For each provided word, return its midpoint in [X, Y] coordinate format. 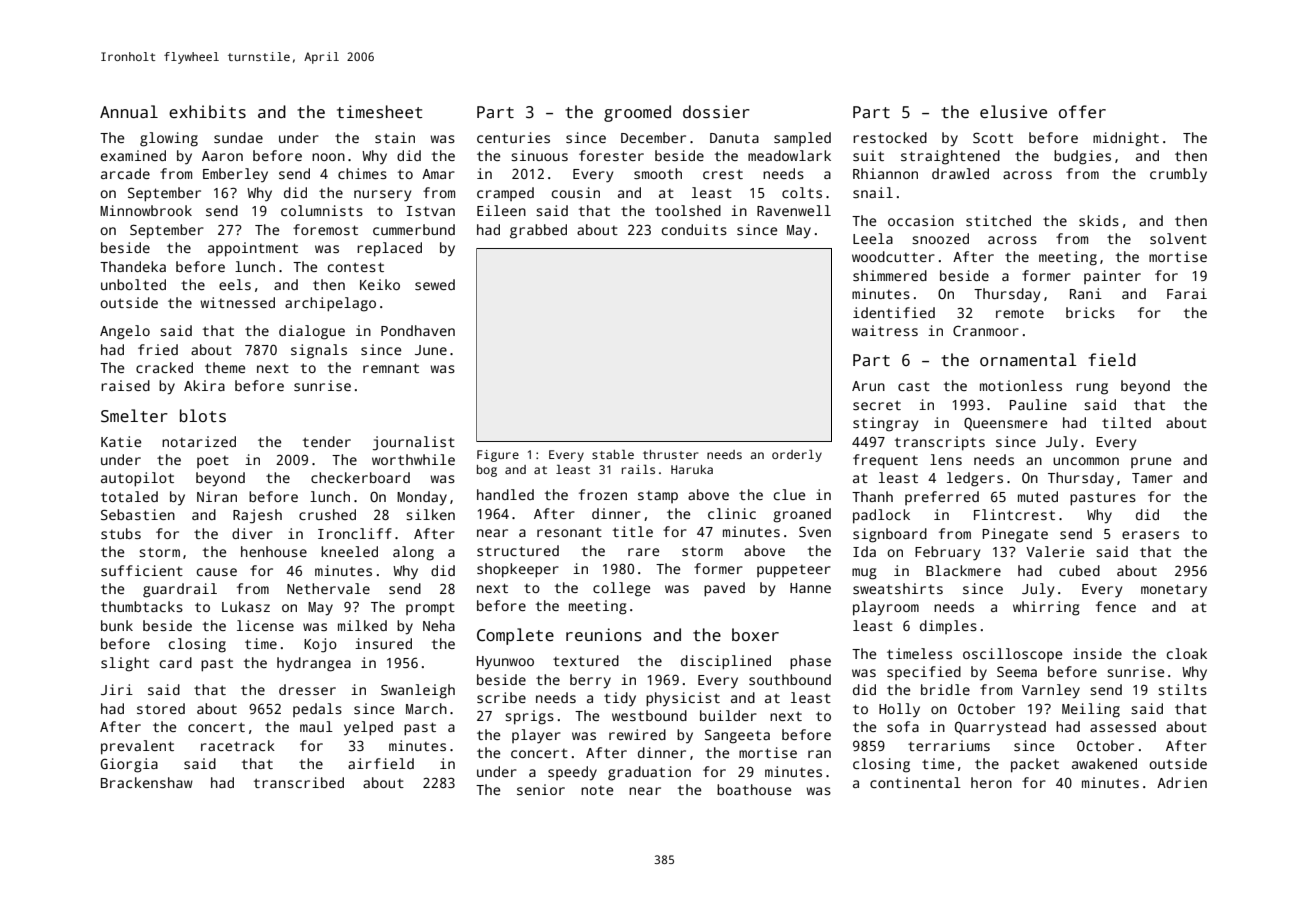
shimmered [890, 275]
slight [125, 664]
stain [395, 137]
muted [1038, 496]
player [536, 736]
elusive [1013, 112]
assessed [1123, 726]
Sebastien [138, 514]
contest [356, 267]
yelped [368, 728]
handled [505, 494]
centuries [513, 137]
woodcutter [893, 256]
